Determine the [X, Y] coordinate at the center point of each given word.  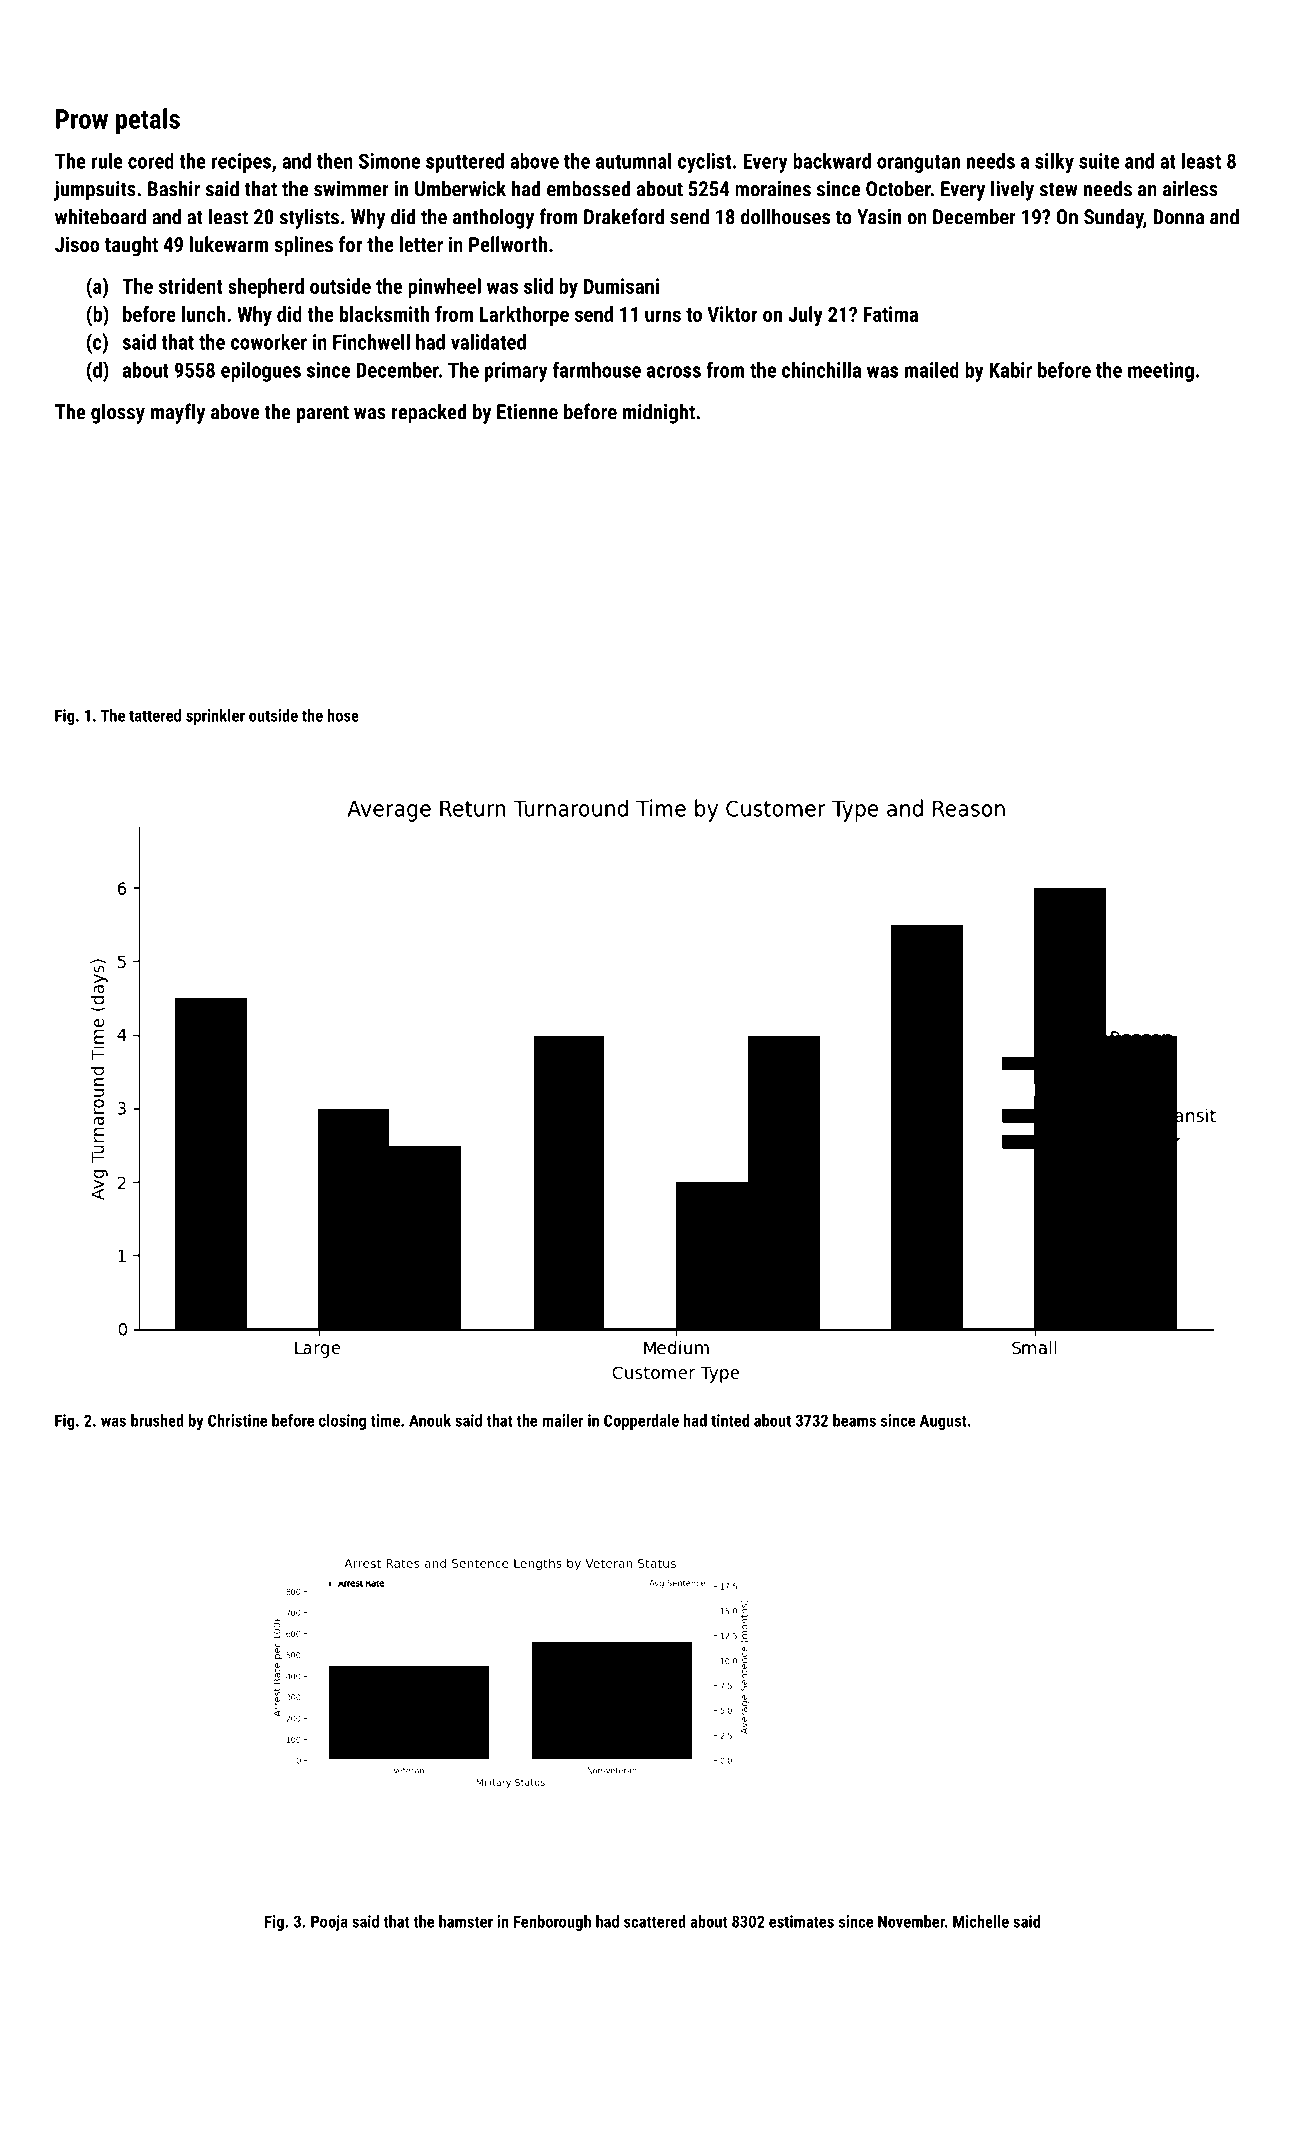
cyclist [704, 163]
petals [148, 121]
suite [1099, 161]
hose [343, 715]
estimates [801, 1921]
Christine [237, 1420]
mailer [562, 1420]
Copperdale [641, 1422]
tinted [730, 1420]
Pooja [329, 1923]
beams [854, 1420]
